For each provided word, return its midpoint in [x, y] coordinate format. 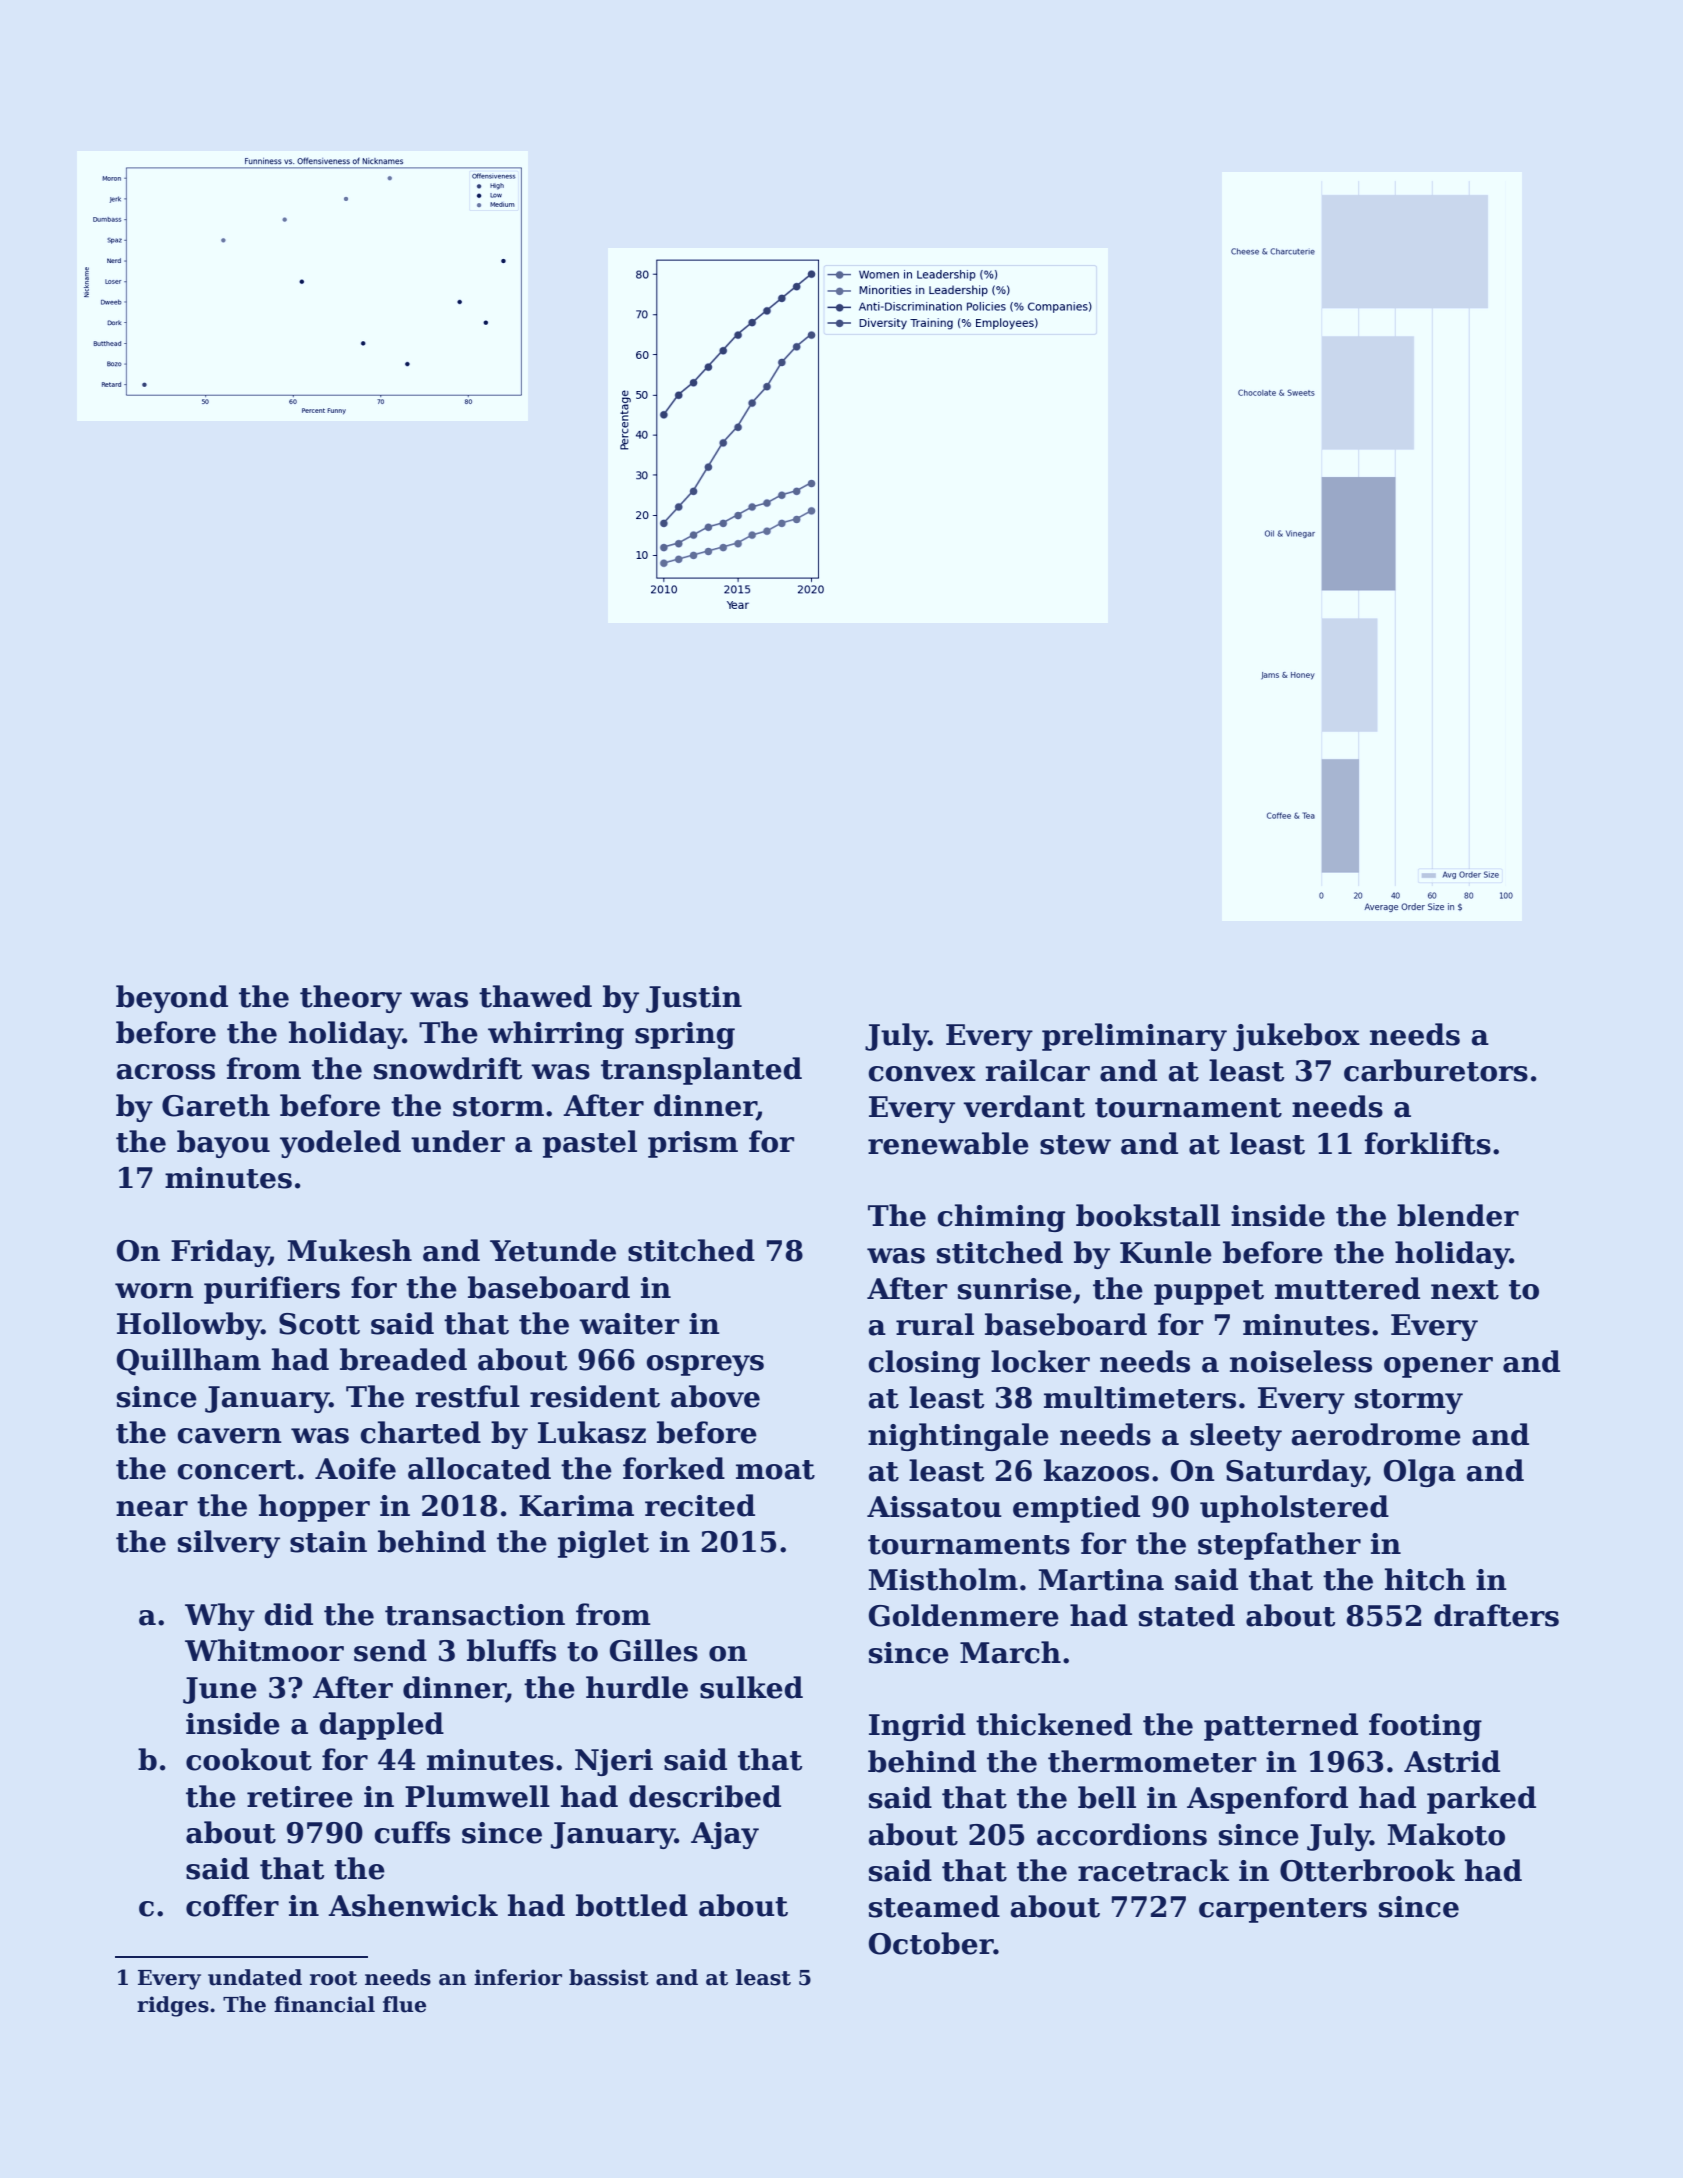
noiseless [1301, 1361]
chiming [1001, 1218]
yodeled [340, 1144]
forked [674, 1468]
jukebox [1296, 1037]
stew [1075, 1145]
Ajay [725, 1835]
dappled [381, 1726]
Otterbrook [1367, 1870]
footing [1425, 1727]
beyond [172, 999]
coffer [232, 1905]
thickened [1054, 1724]
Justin [694, 999]
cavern [229, 1436]
